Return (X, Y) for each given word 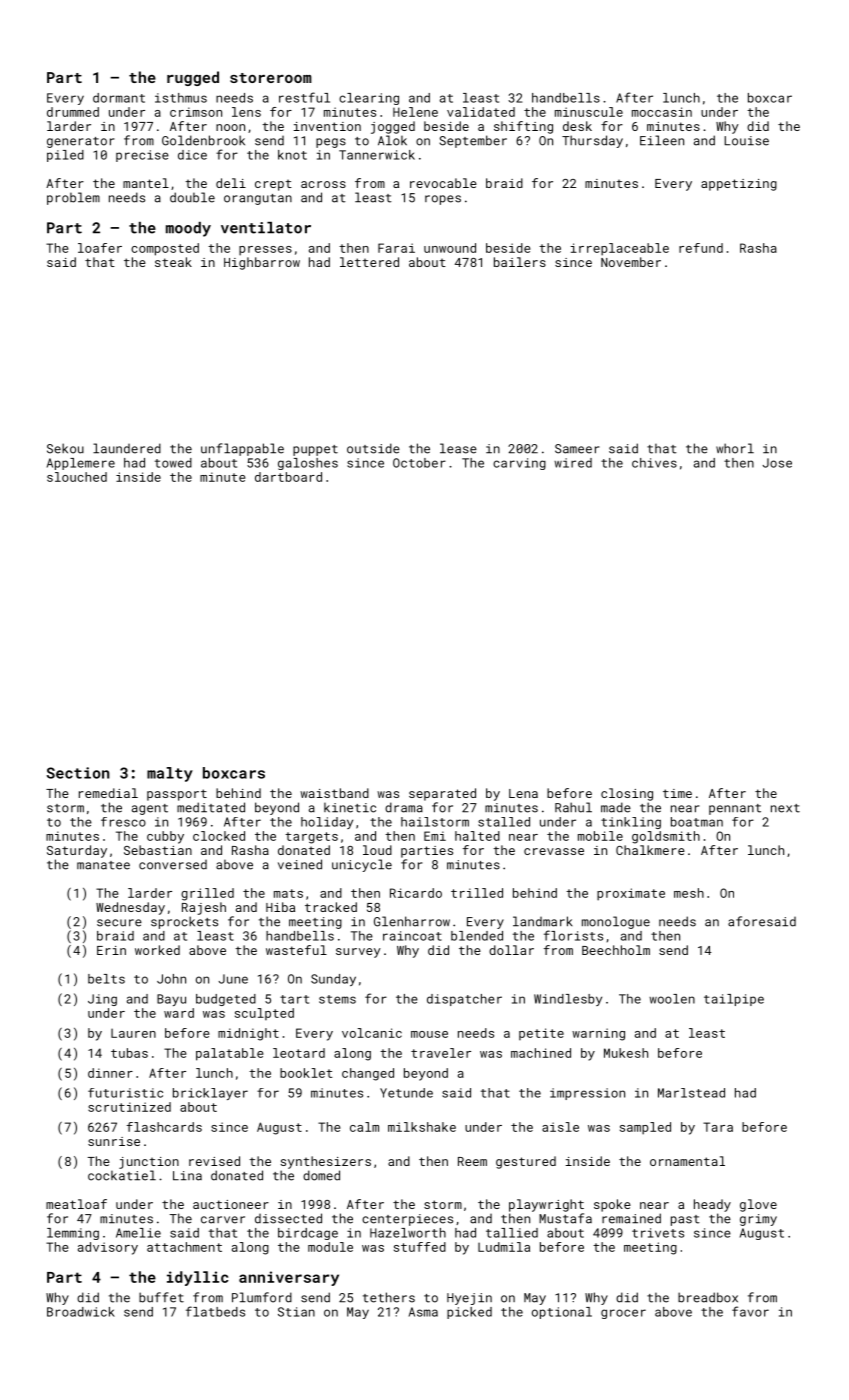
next (785, 808)
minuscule (589, 112)
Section (78, 773)
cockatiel (122, 1175)
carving (519, 464)
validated (481, 112)
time (677, 793)
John (171, 979)
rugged (193, 78)
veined (300, 864)
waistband (334, 793)
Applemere (81, 464)
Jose (777, 463)
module (330, 1247)
